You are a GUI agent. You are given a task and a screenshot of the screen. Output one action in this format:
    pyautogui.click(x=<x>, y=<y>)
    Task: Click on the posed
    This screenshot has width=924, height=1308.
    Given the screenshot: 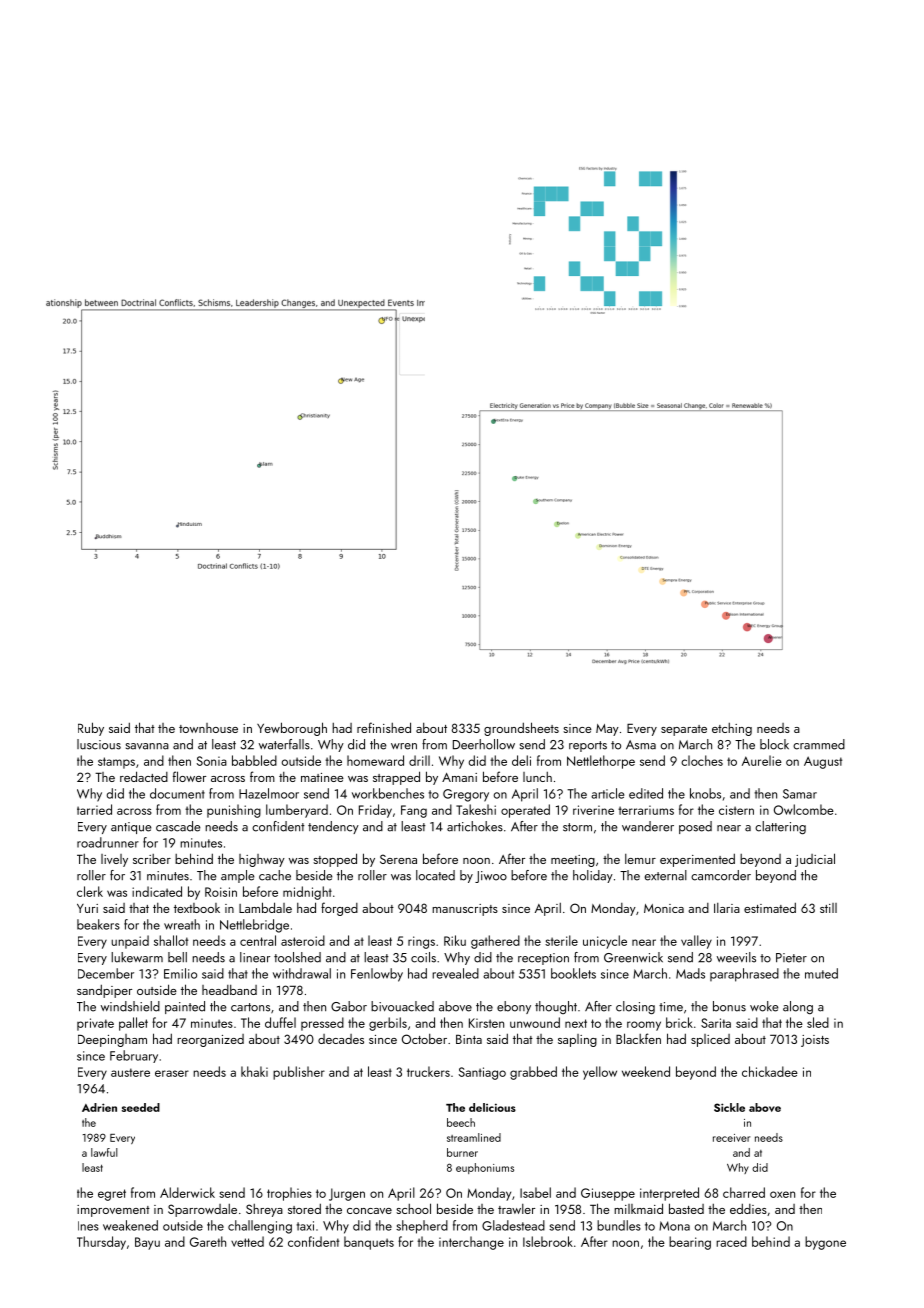 What is the action you would take?
    pyautogui.click(x=695, y=827)
